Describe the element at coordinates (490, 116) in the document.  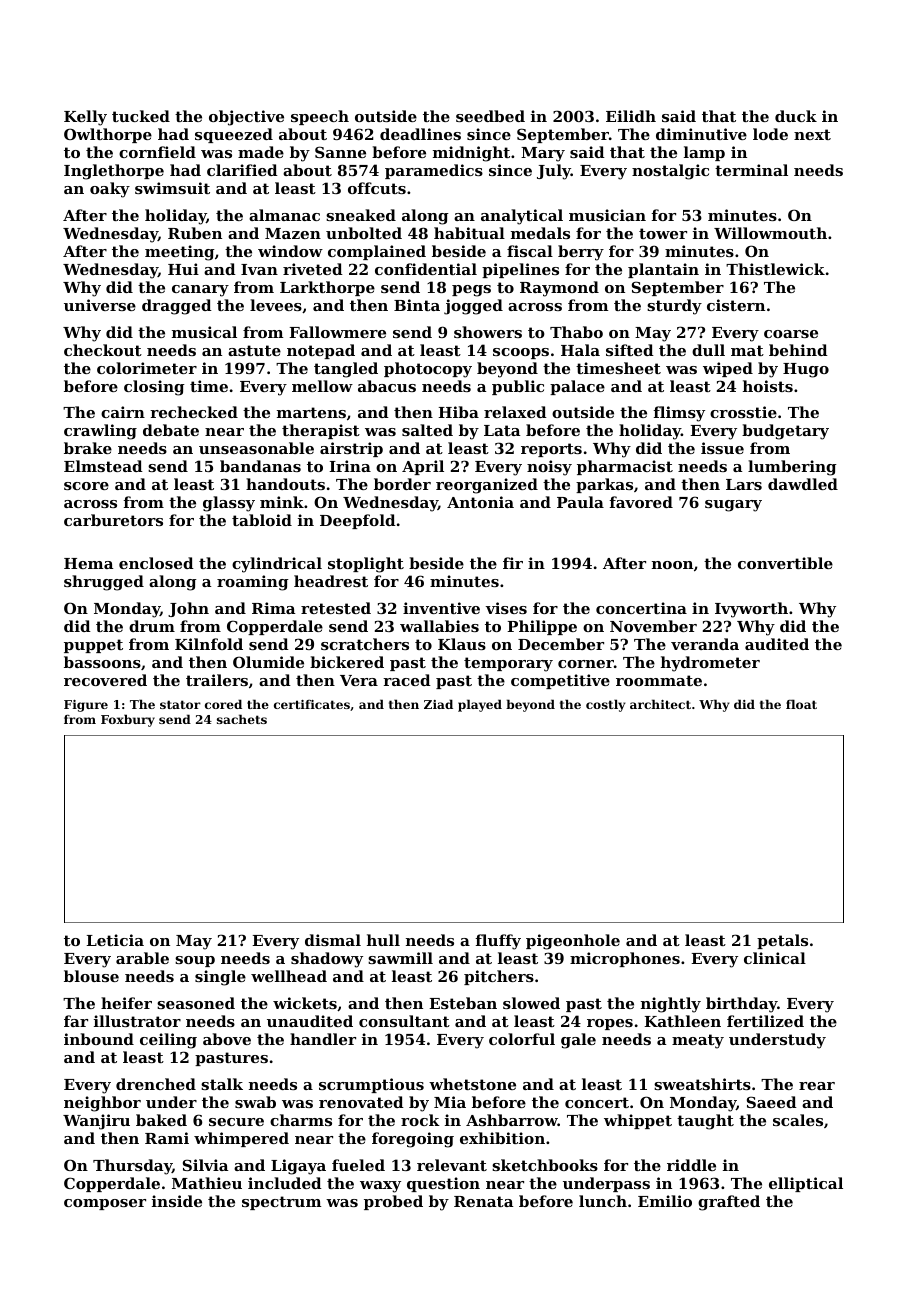
I see `seedbed` at that location.
